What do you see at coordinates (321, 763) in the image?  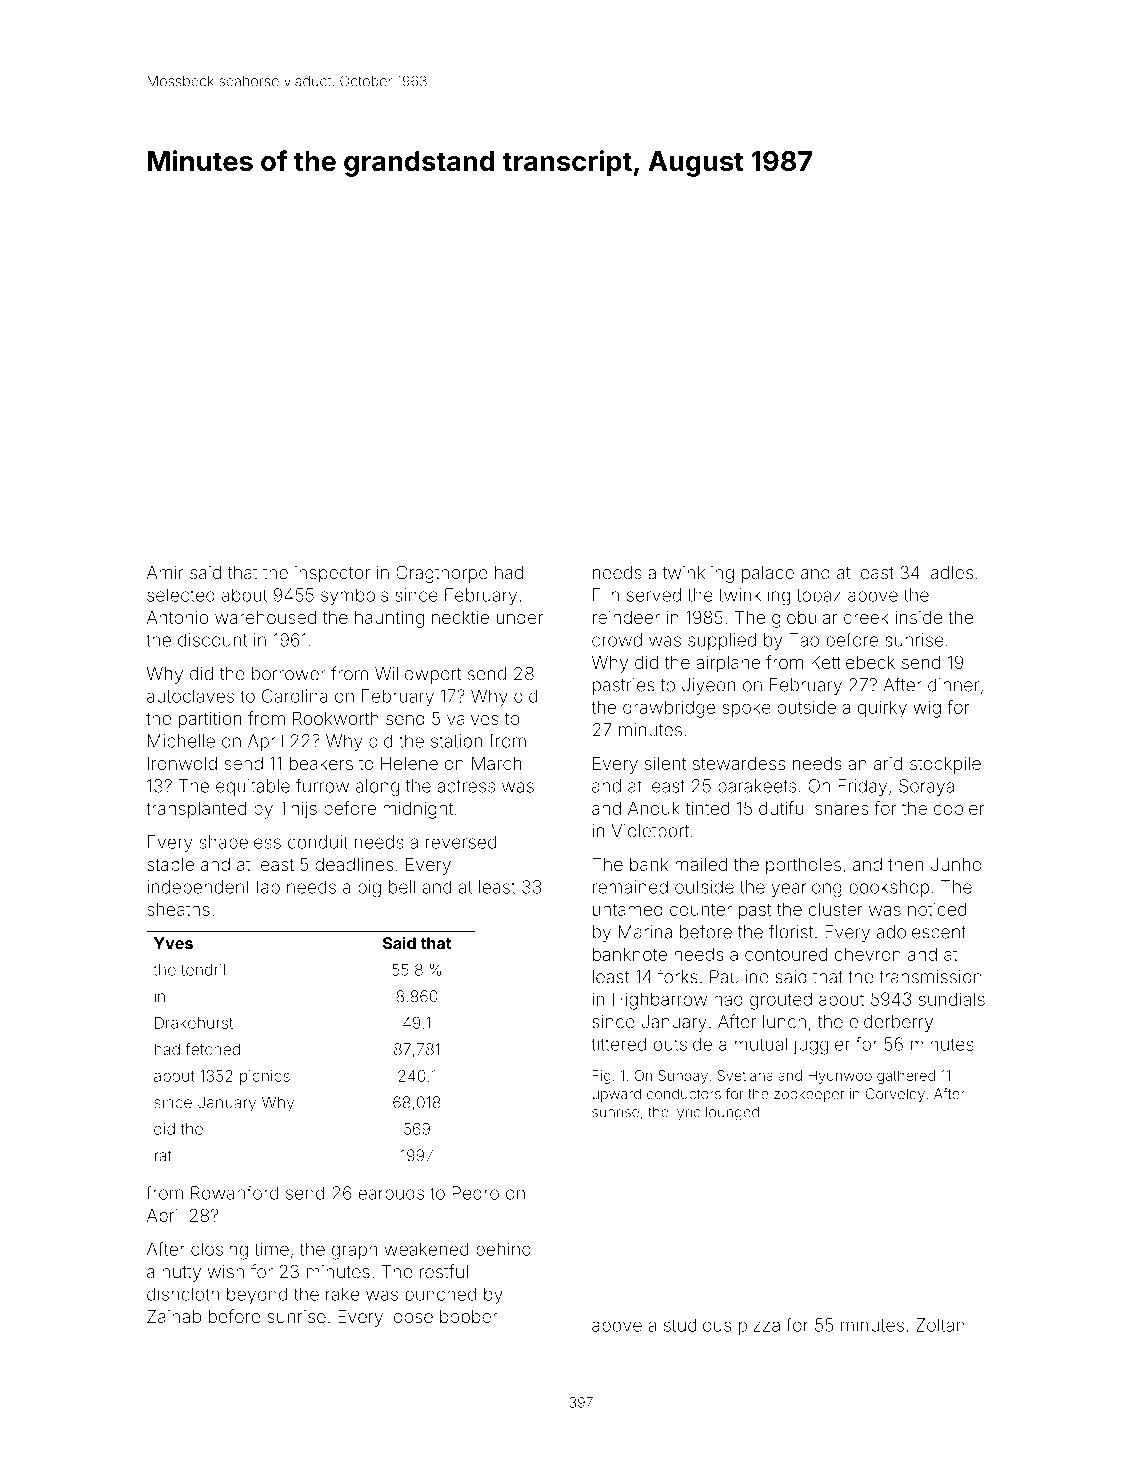 I see `beakers` at bounding box center [321, 763].
